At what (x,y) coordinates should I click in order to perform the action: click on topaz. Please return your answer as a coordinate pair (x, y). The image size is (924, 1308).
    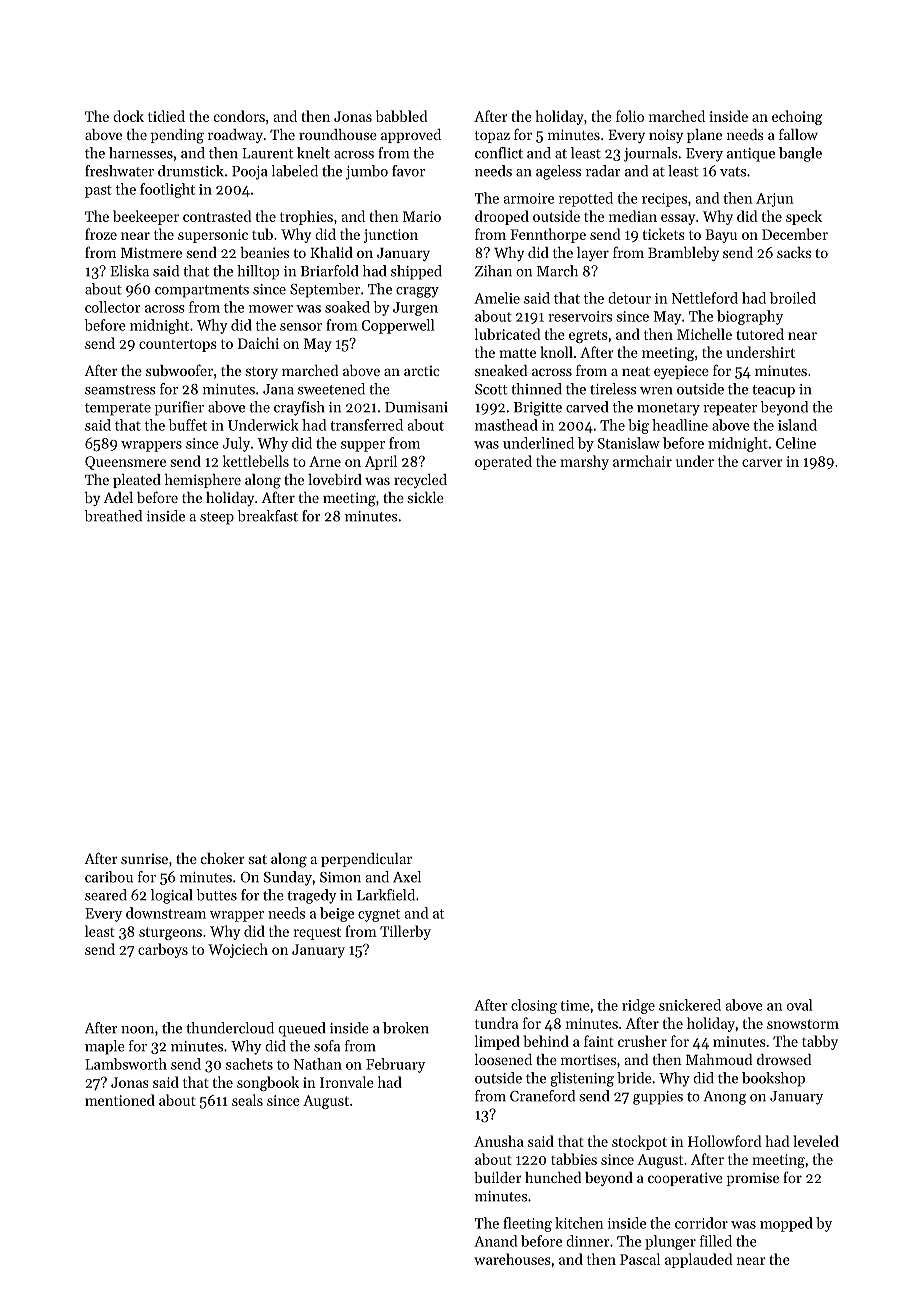
    Looking at the image, I should click on (492, 137).
